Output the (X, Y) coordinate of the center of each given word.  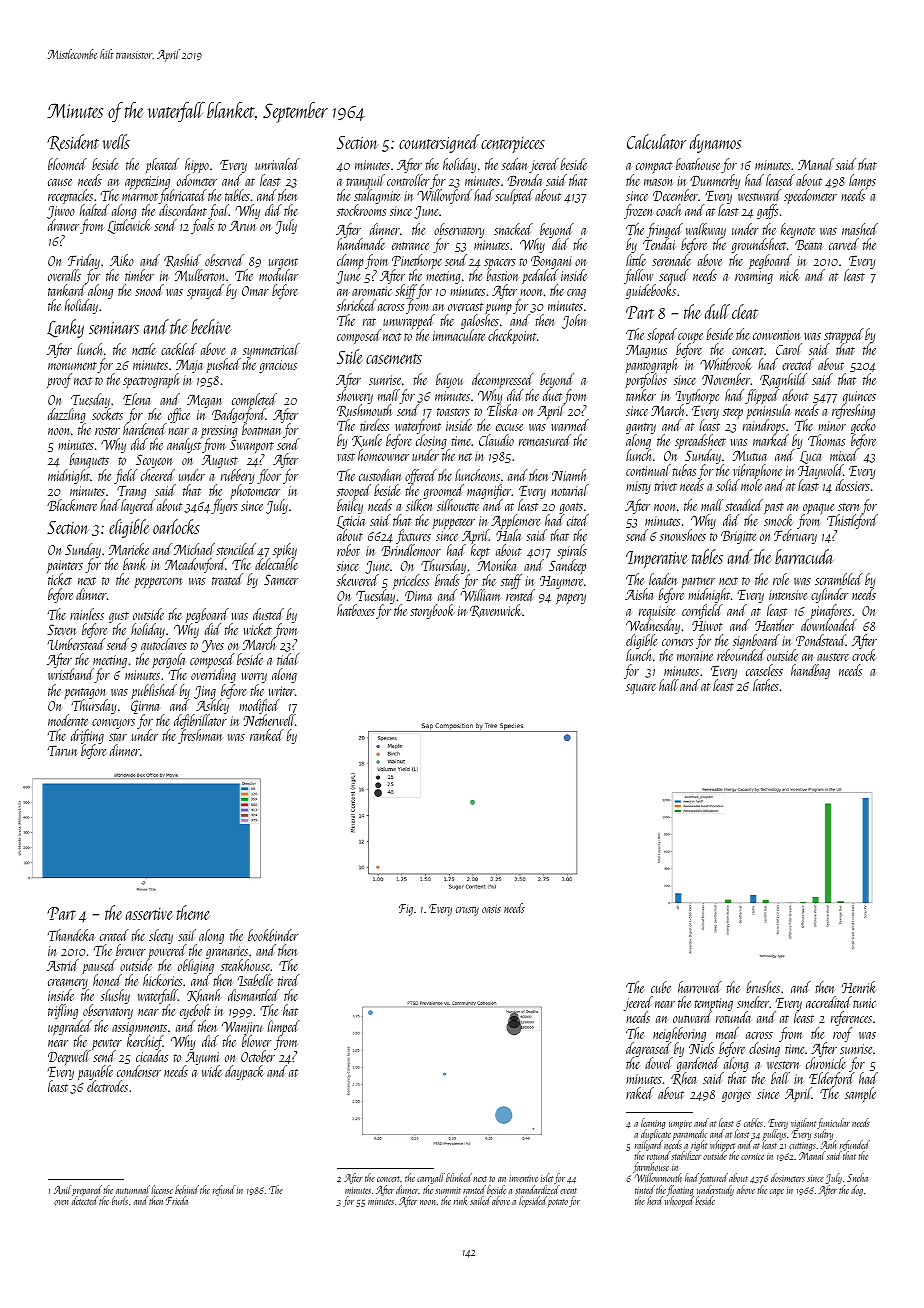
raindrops (764, 427)
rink (460, 1200)
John (574, 321)
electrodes (107, 1086)
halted (94, 210)
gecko (863, 426)
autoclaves (164, 644)
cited (578, 520)
